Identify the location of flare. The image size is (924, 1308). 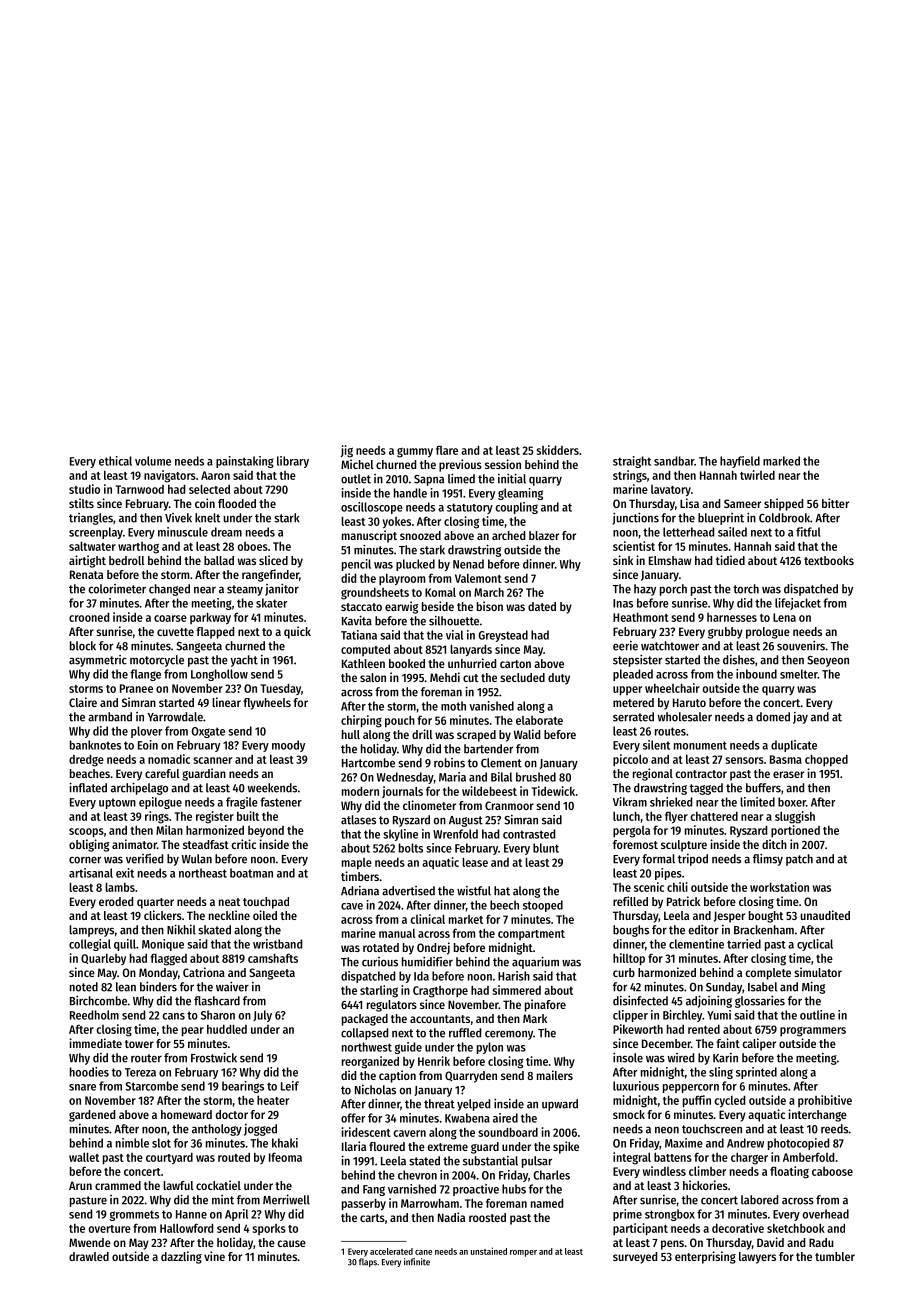
(447, 450).
